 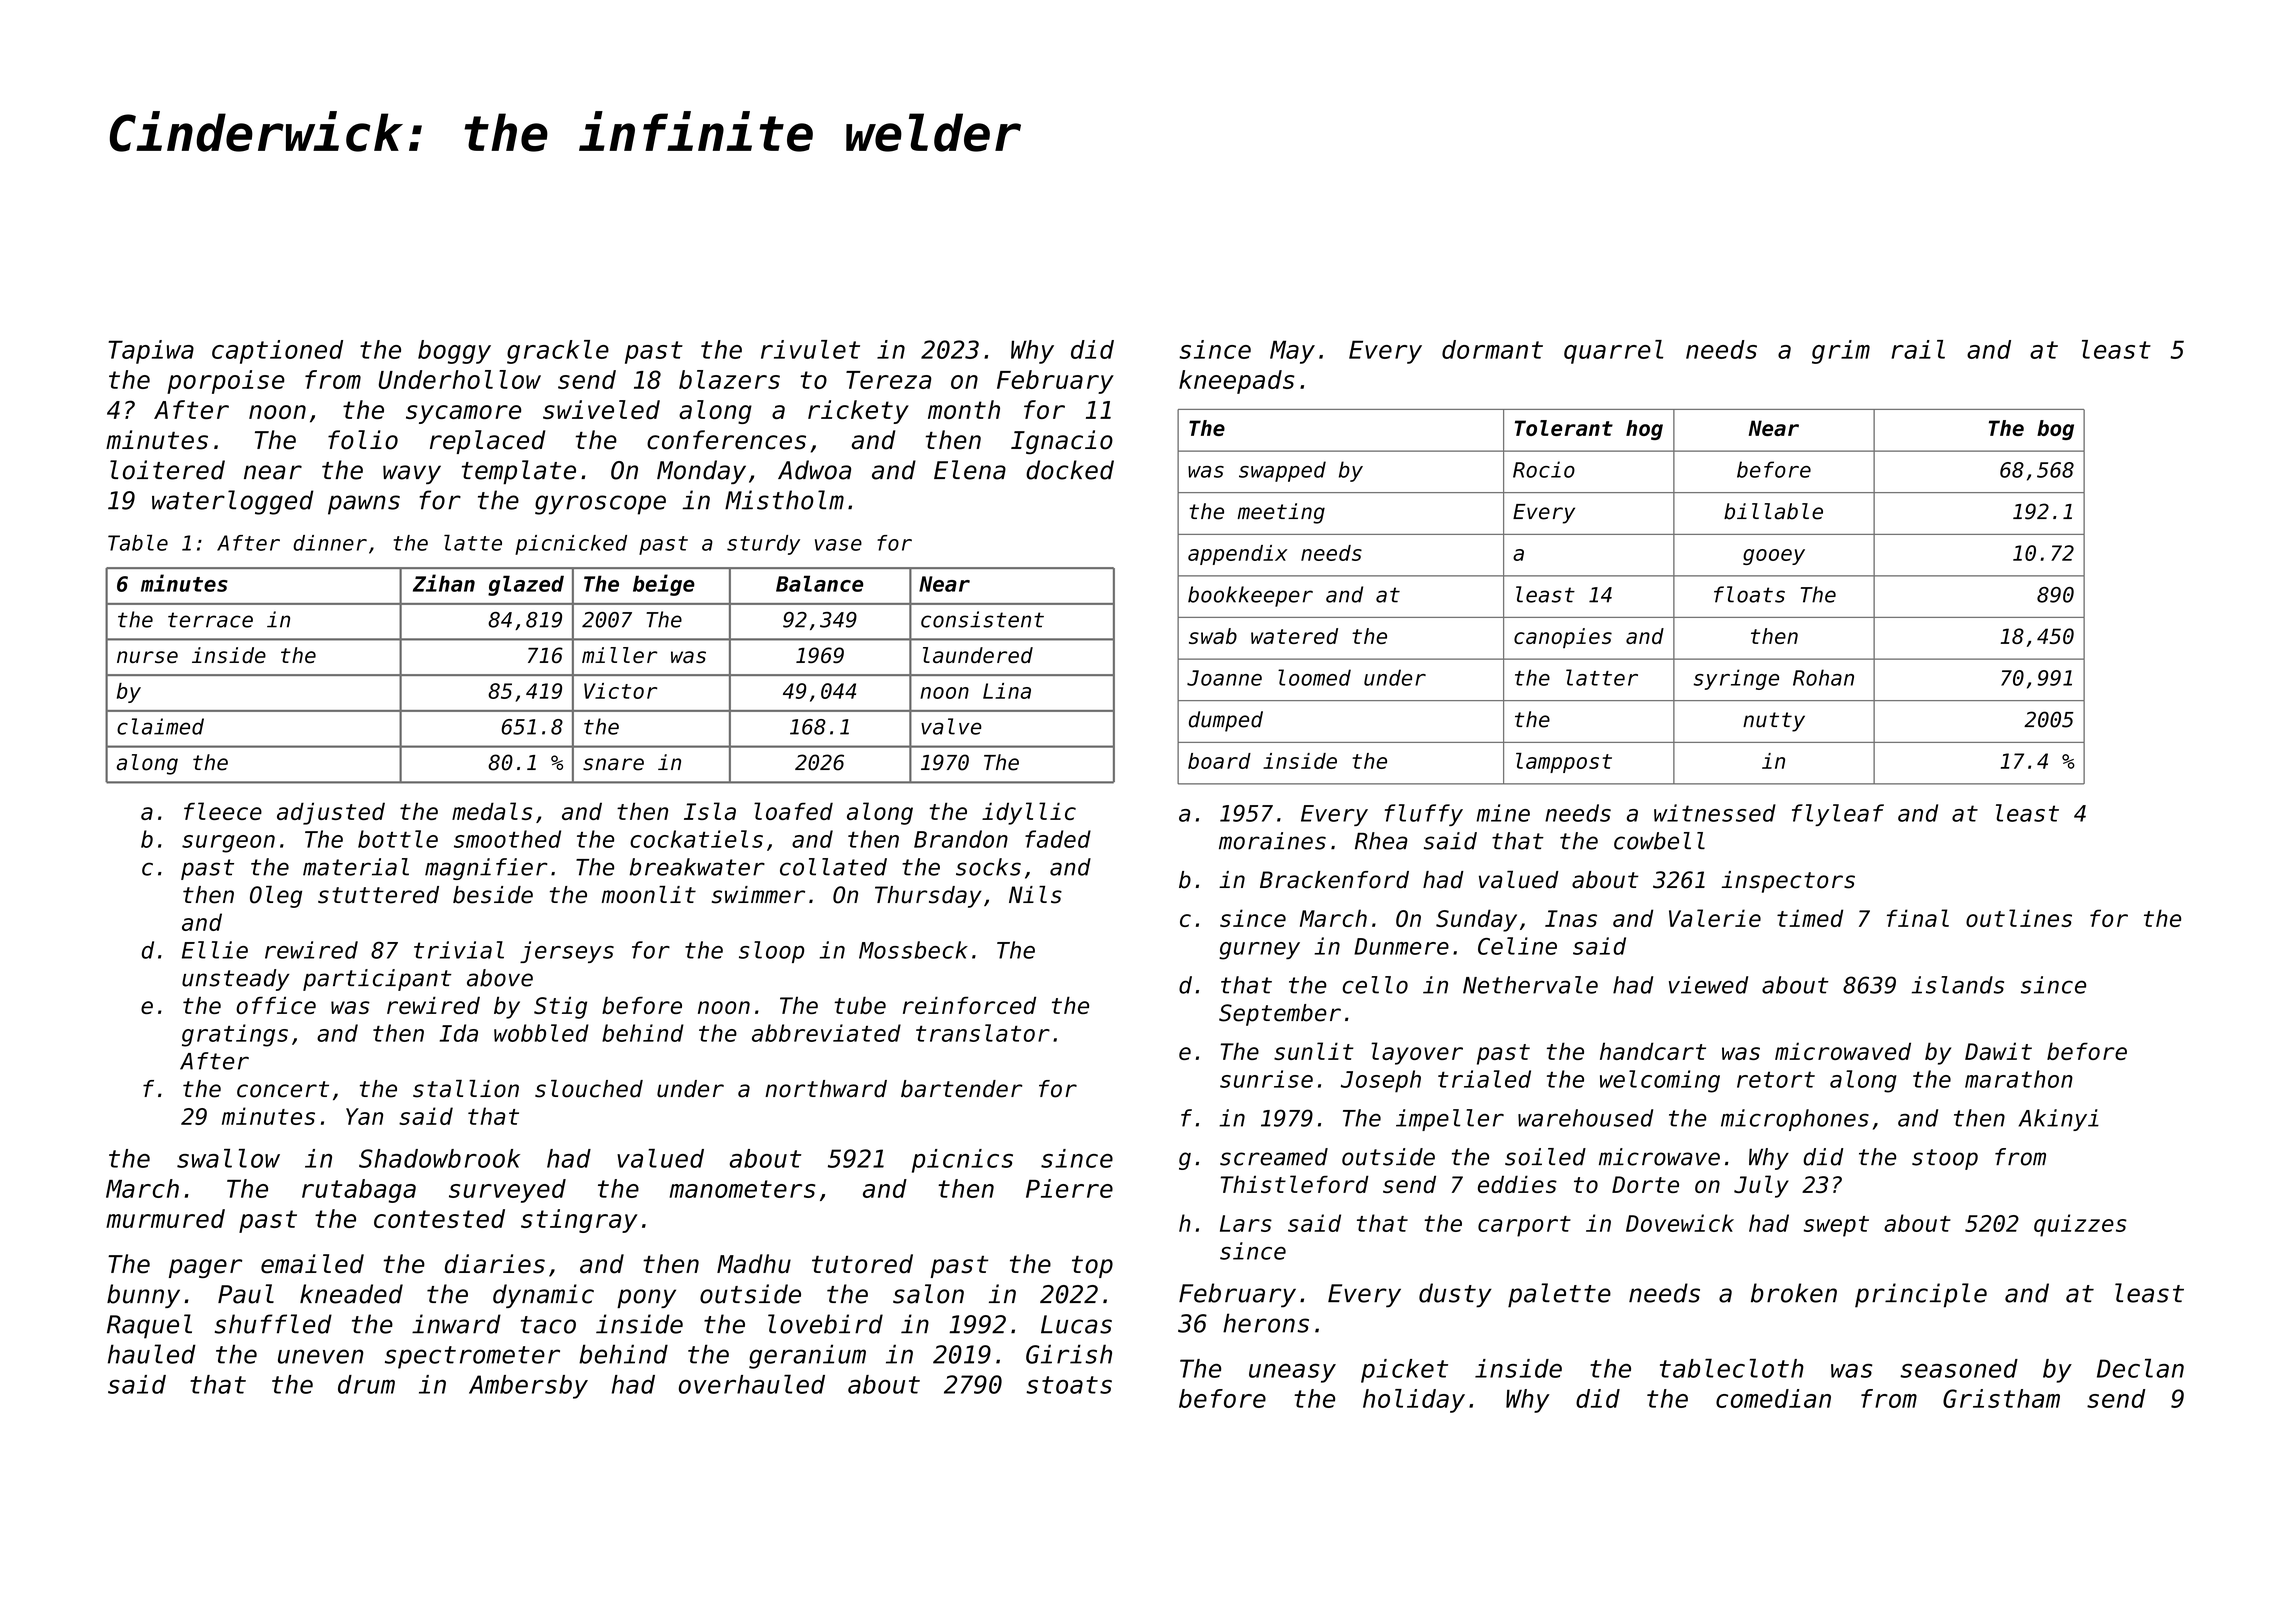 What do you see at coordinates (1259, 951) in the screenshot?
I see `gurney` at bounding box center [1259, 951].
